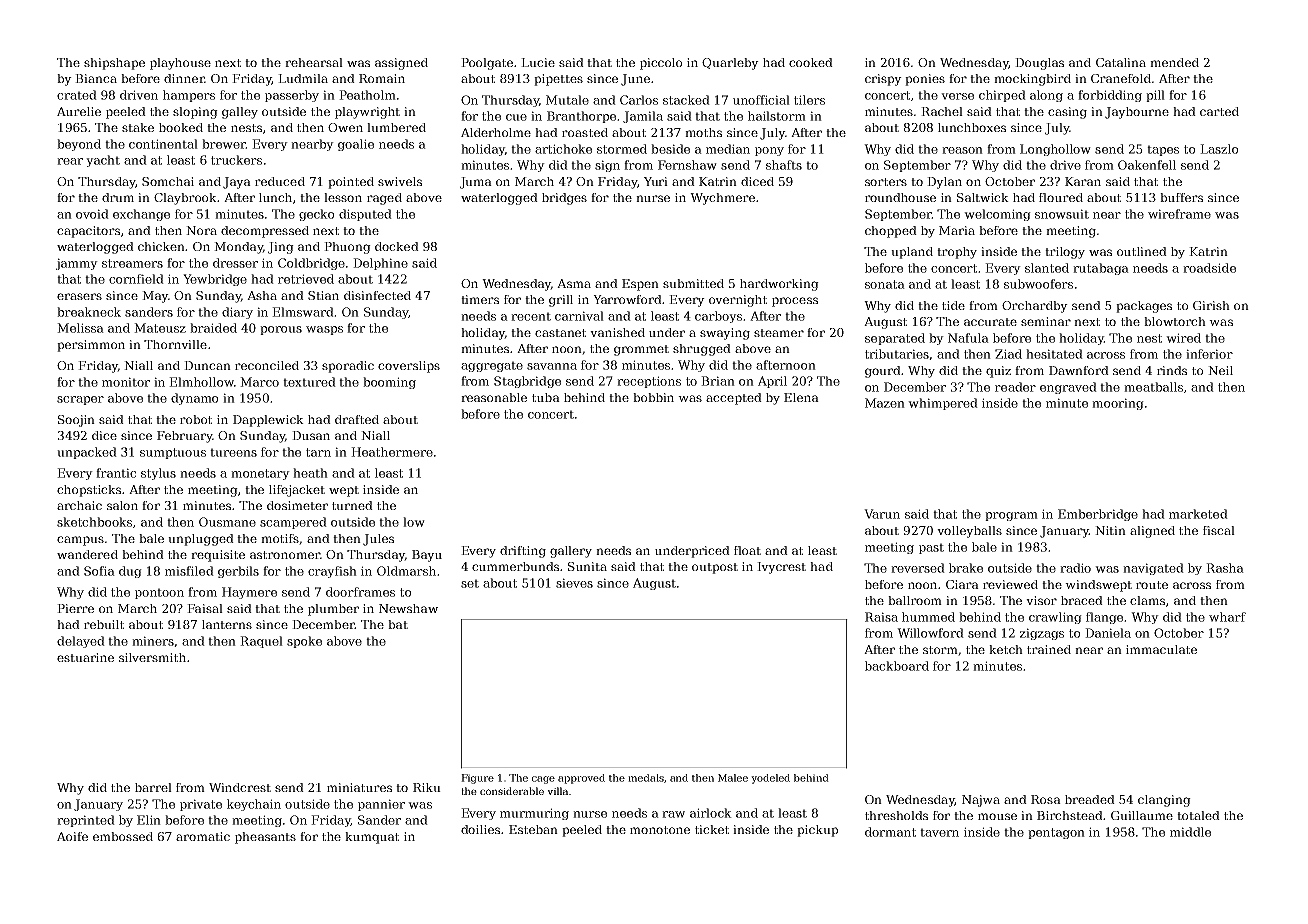 The height and width of the image is (924, 1308). I want to click on sieves, so click(574, 583).
